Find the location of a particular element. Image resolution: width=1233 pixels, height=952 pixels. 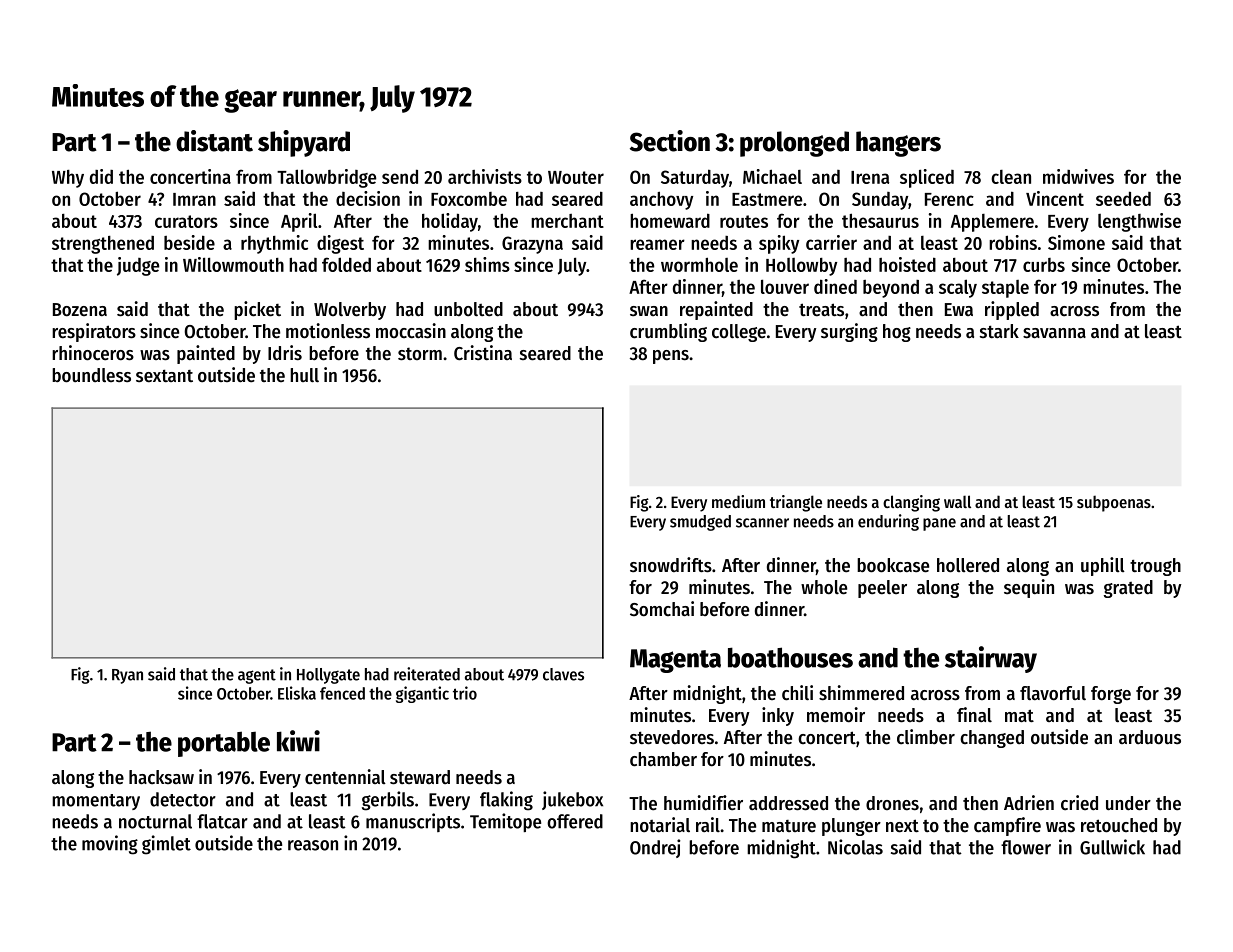

Somchai is located at coordinates (662, 609).
